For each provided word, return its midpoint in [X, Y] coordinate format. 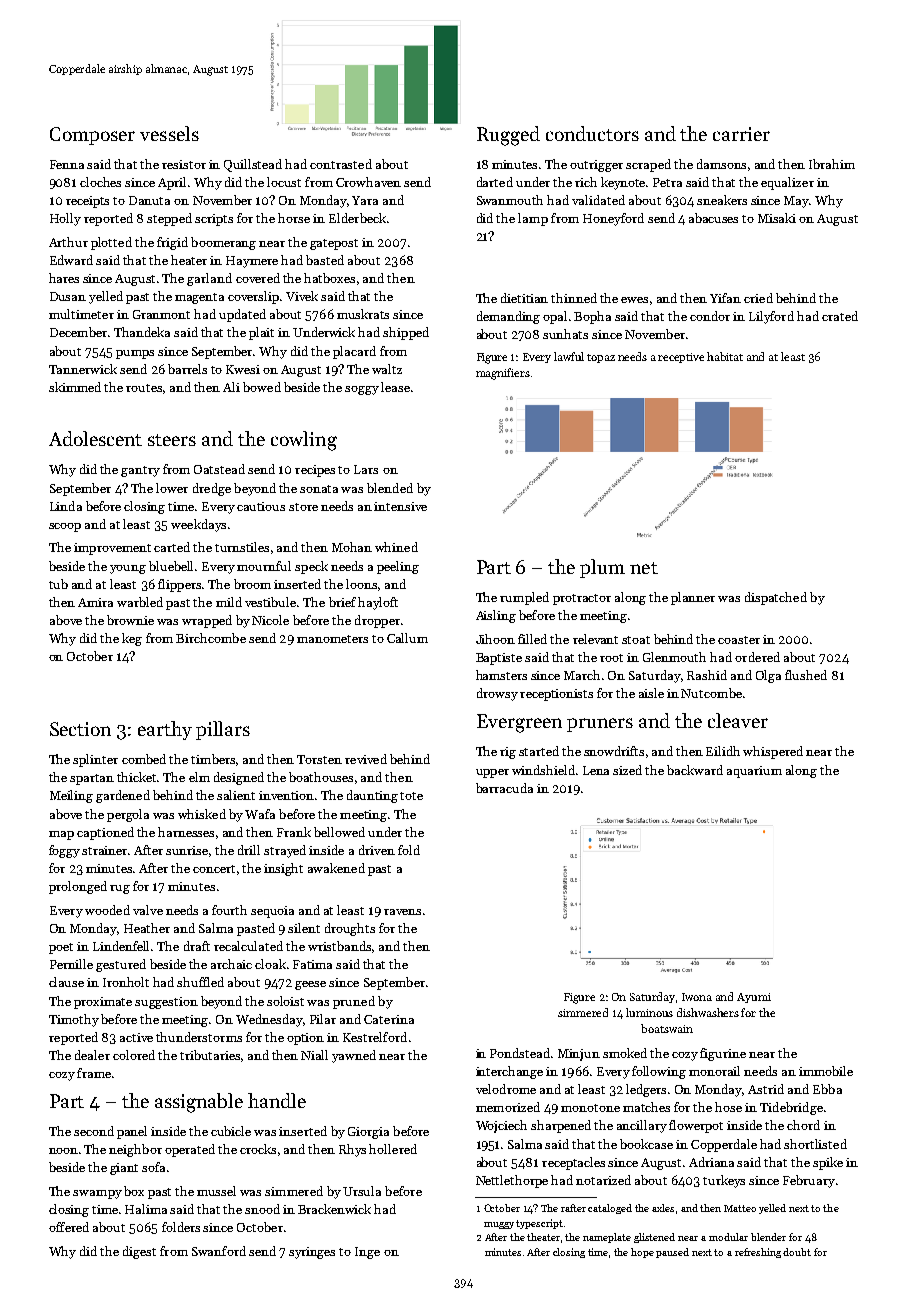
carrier [741, 134]
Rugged [508, 136]
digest [139, 1252]
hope [642, 1253]
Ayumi [754, 998]
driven [377, 850]
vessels [169, 133]
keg [132, 639]
